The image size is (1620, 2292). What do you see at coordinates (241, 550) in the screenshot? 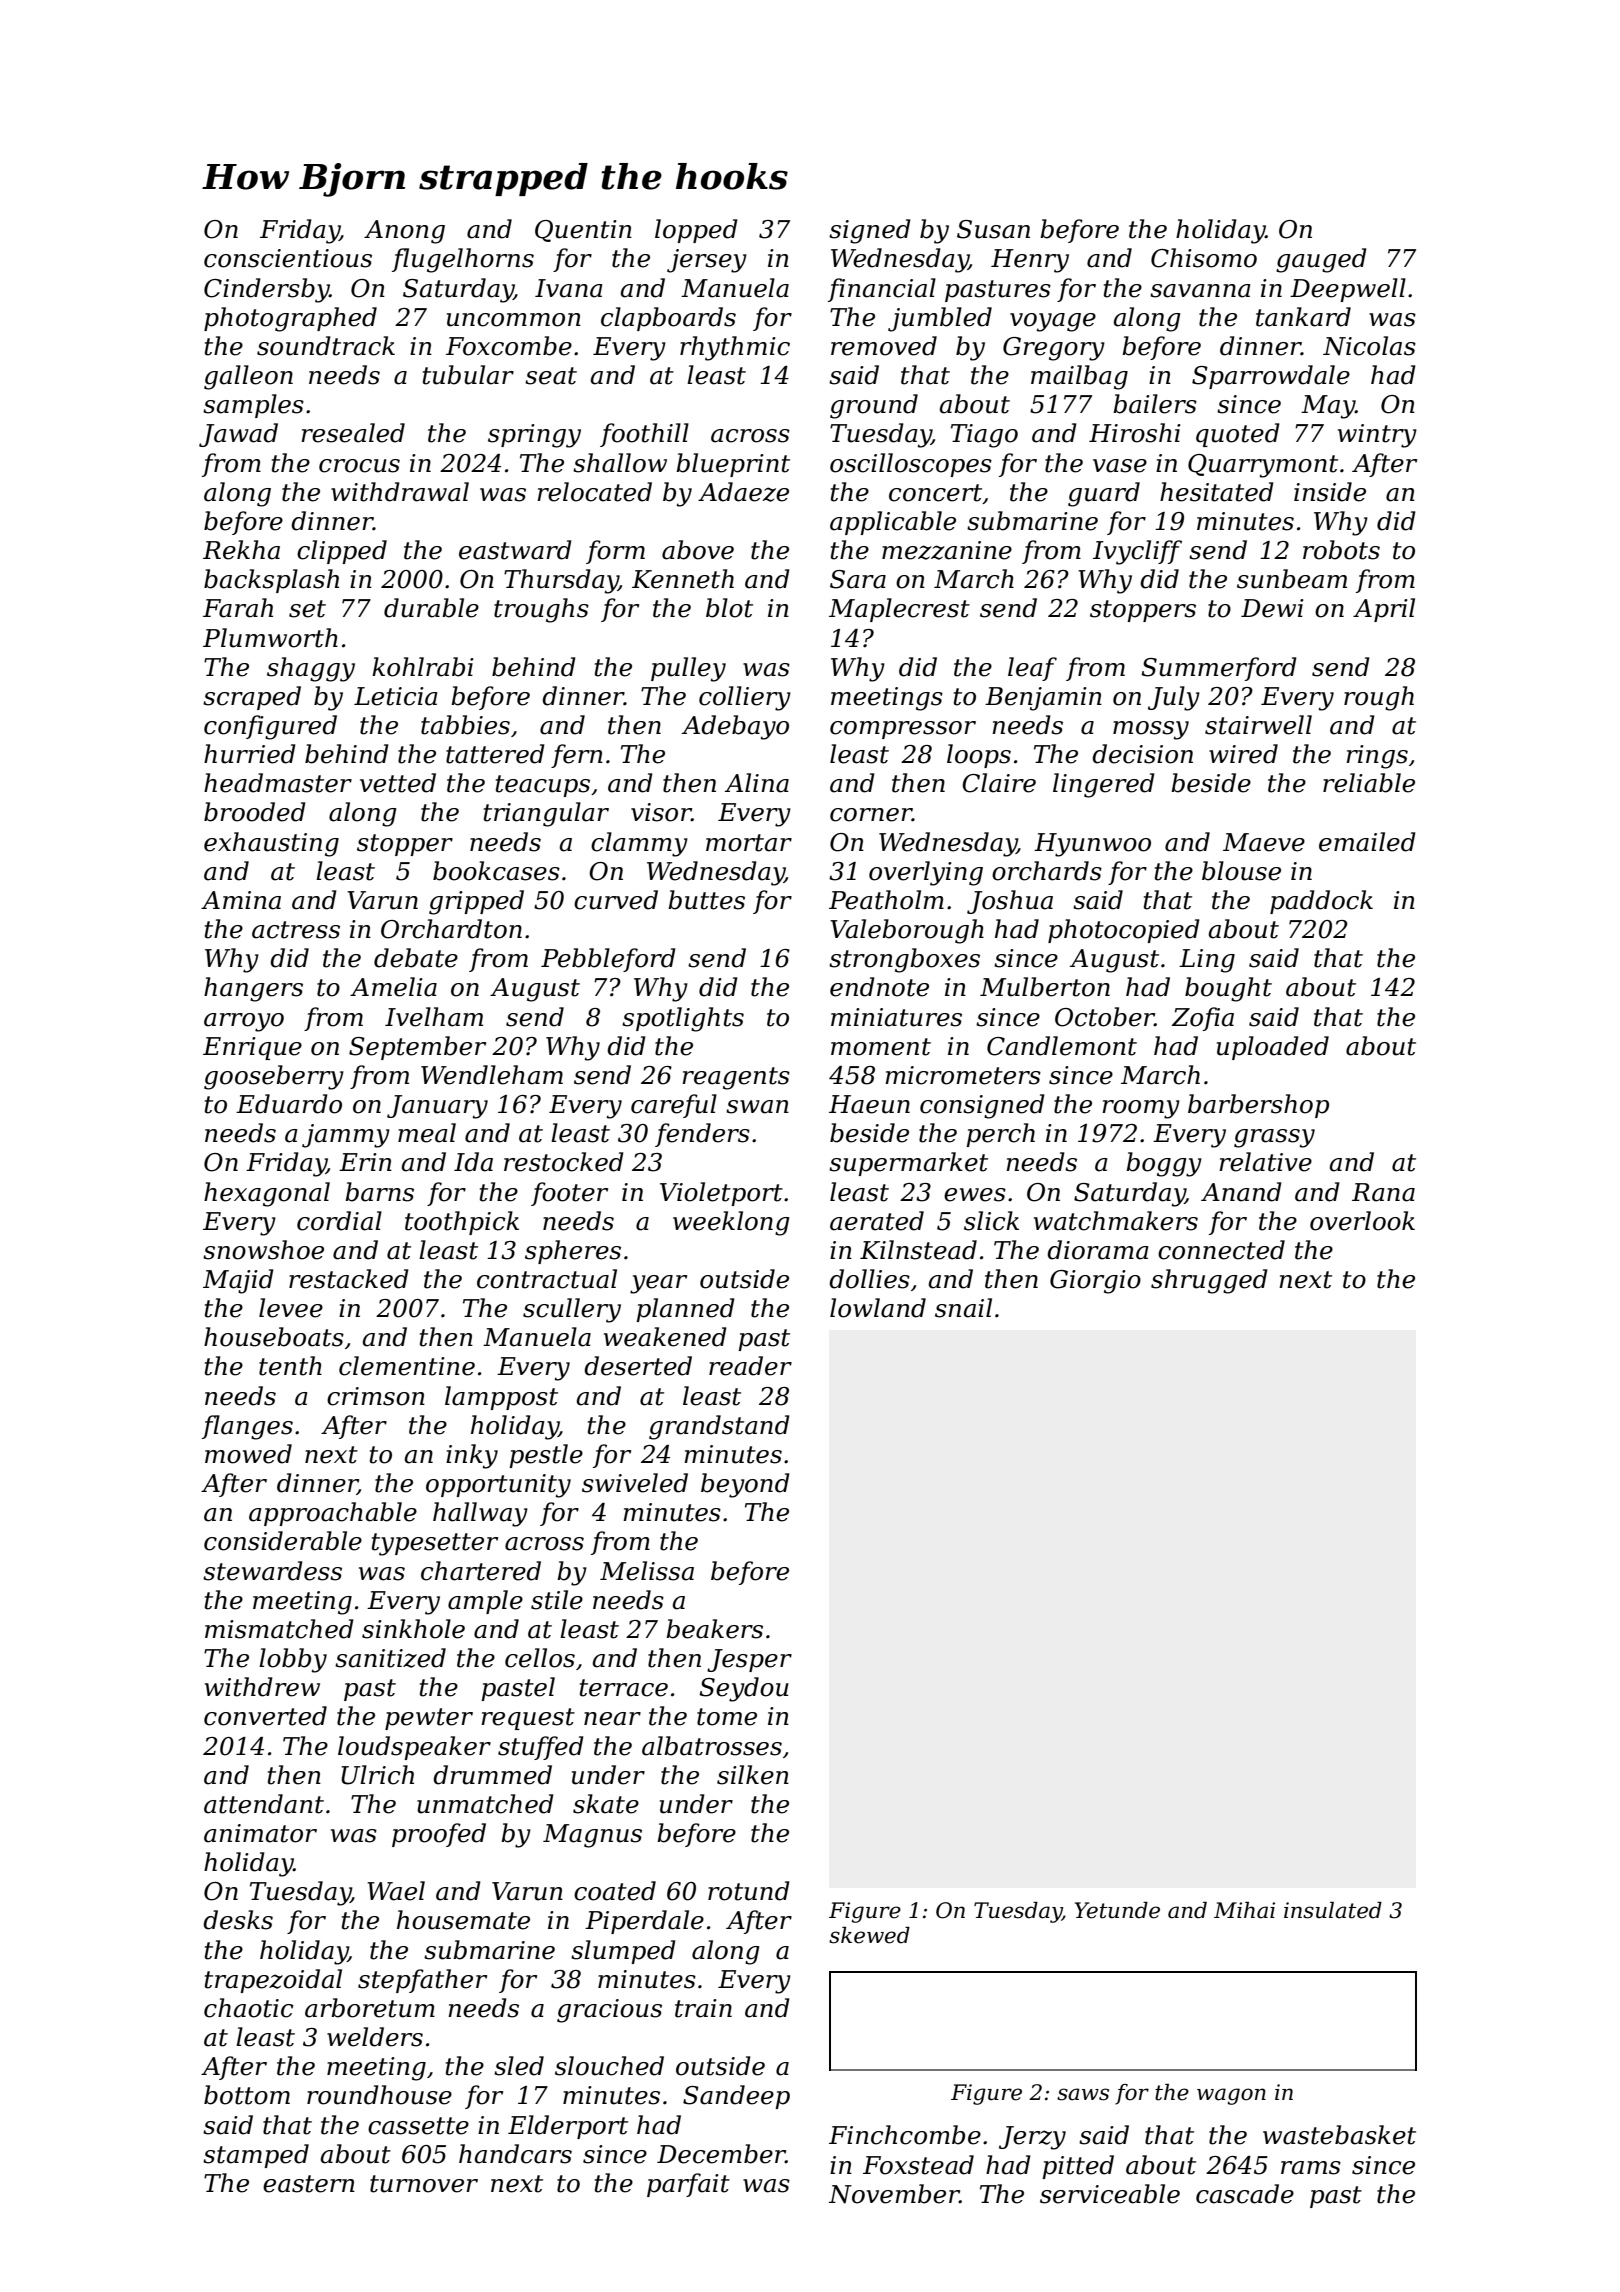
I see `Rekha` at bounding box center [241, 550].
